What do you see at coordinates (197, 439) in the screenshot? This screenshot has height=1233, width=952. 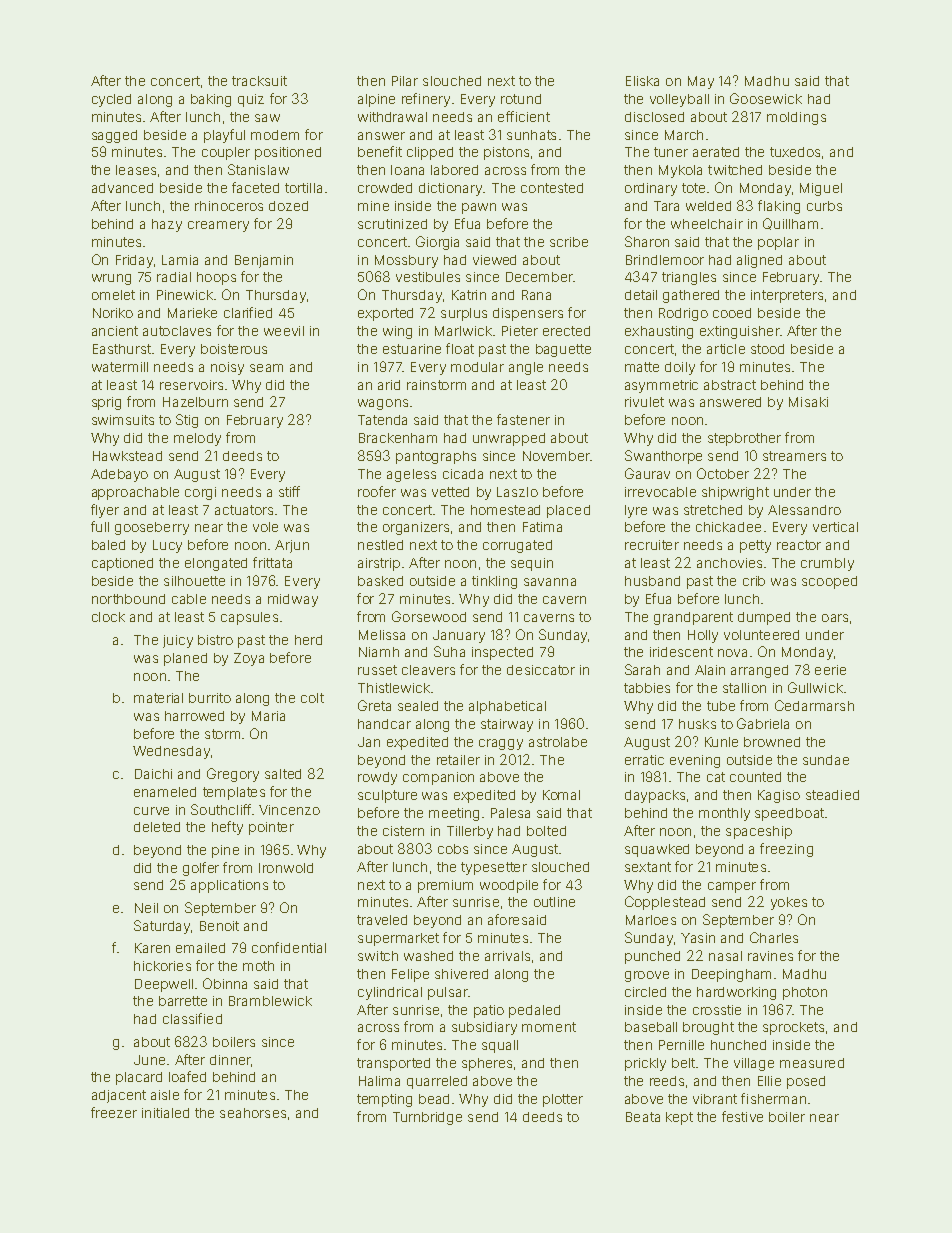 I see `melody` at bounding box center [197, 439].
